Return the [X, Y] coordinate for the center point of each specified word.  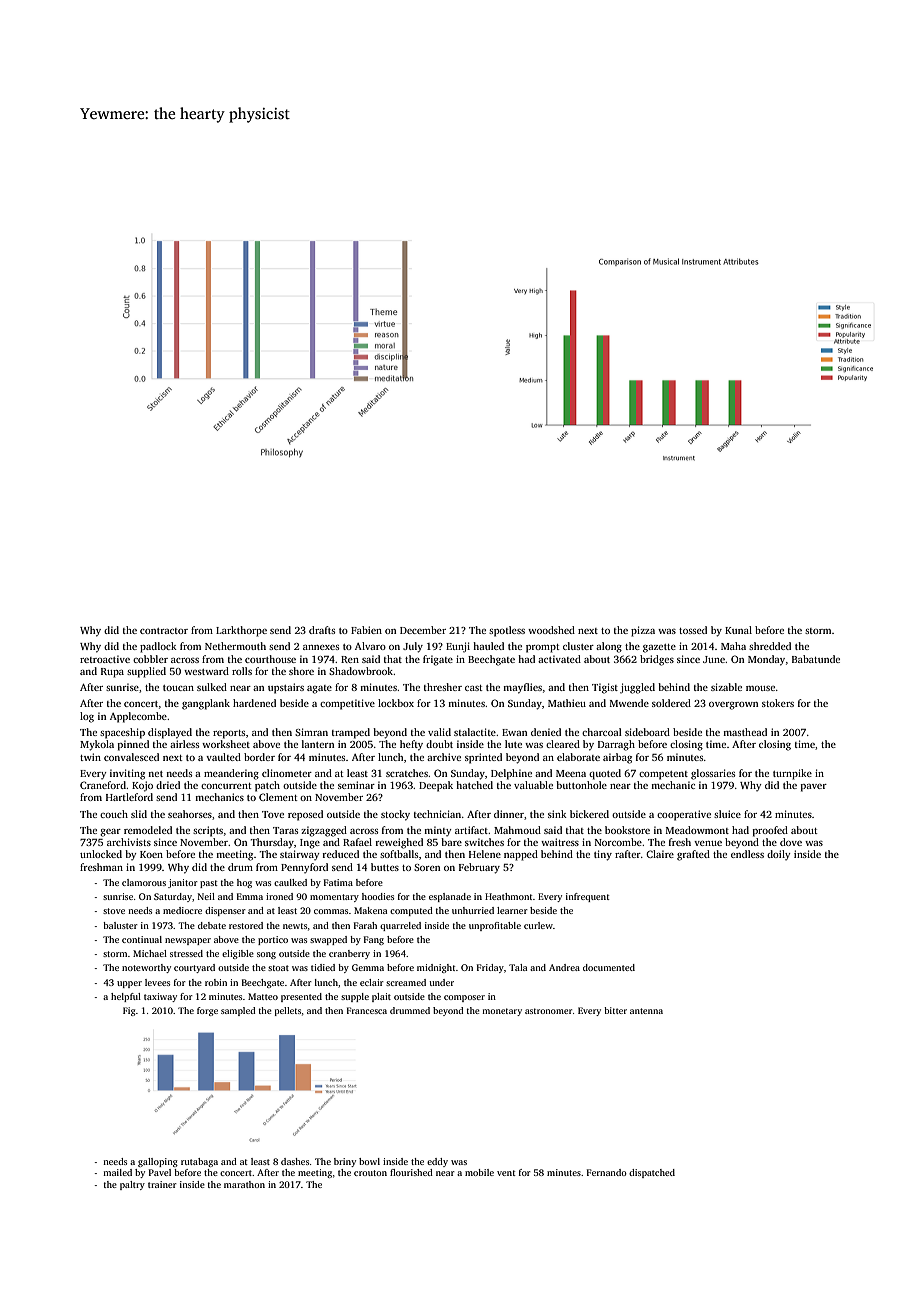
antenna [646, 1011]
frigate [438, 660]
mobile [479, 1172]
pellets [288, 1011]
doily [778, 855]
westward [206, 671]
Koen [151, 854]
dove [791, 842]
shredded [770, 646]
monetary [502, 1012]
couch [114, 814]
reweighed [399, 843]
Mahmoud [517, 830]
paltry [132, 1185]
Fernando [607, 1172]
